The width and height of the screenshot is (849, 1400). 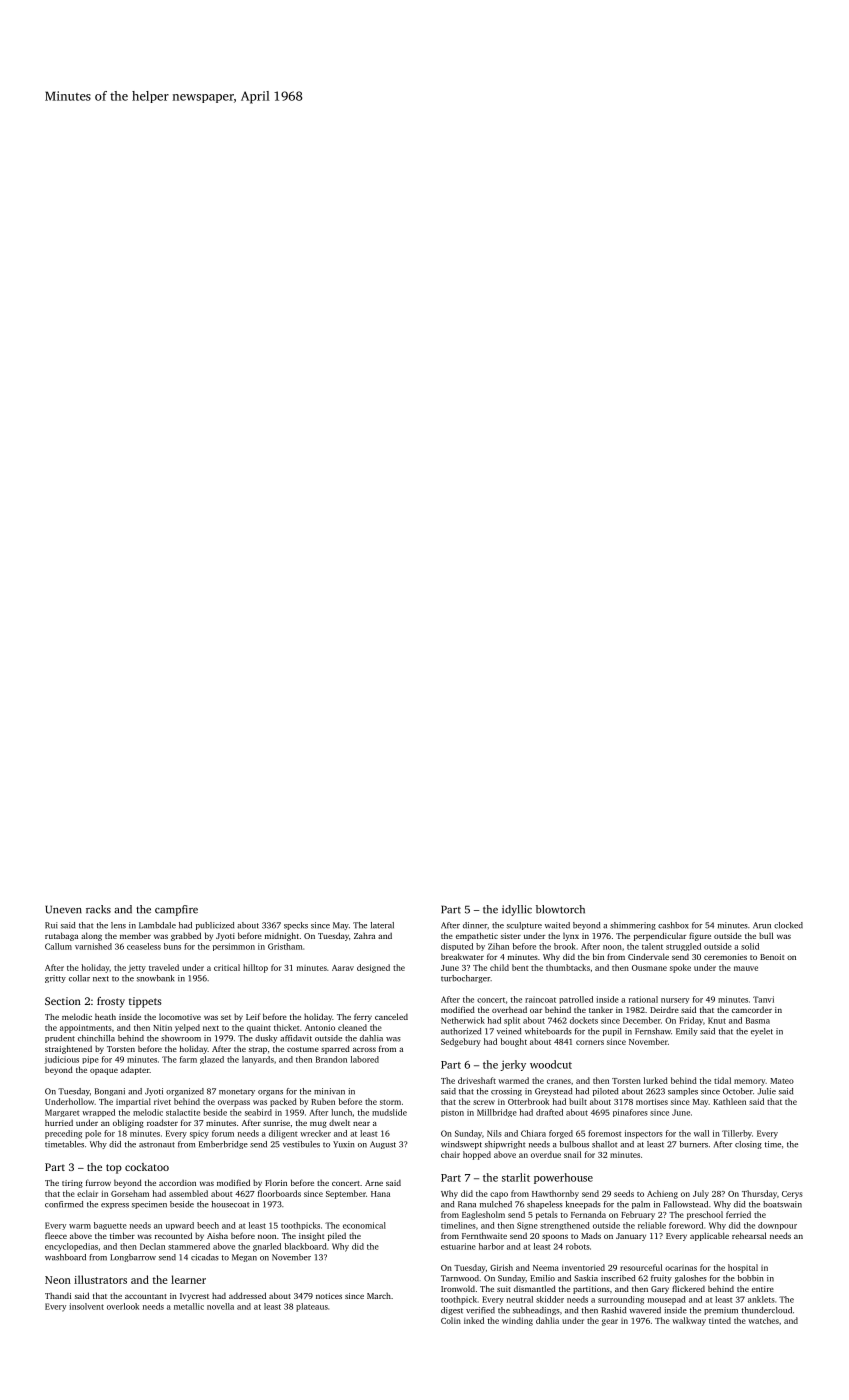 What do you see at coordinates (123, 1306) in the screenshot?
I see `overlook` at bounding box center [123, 1306].
